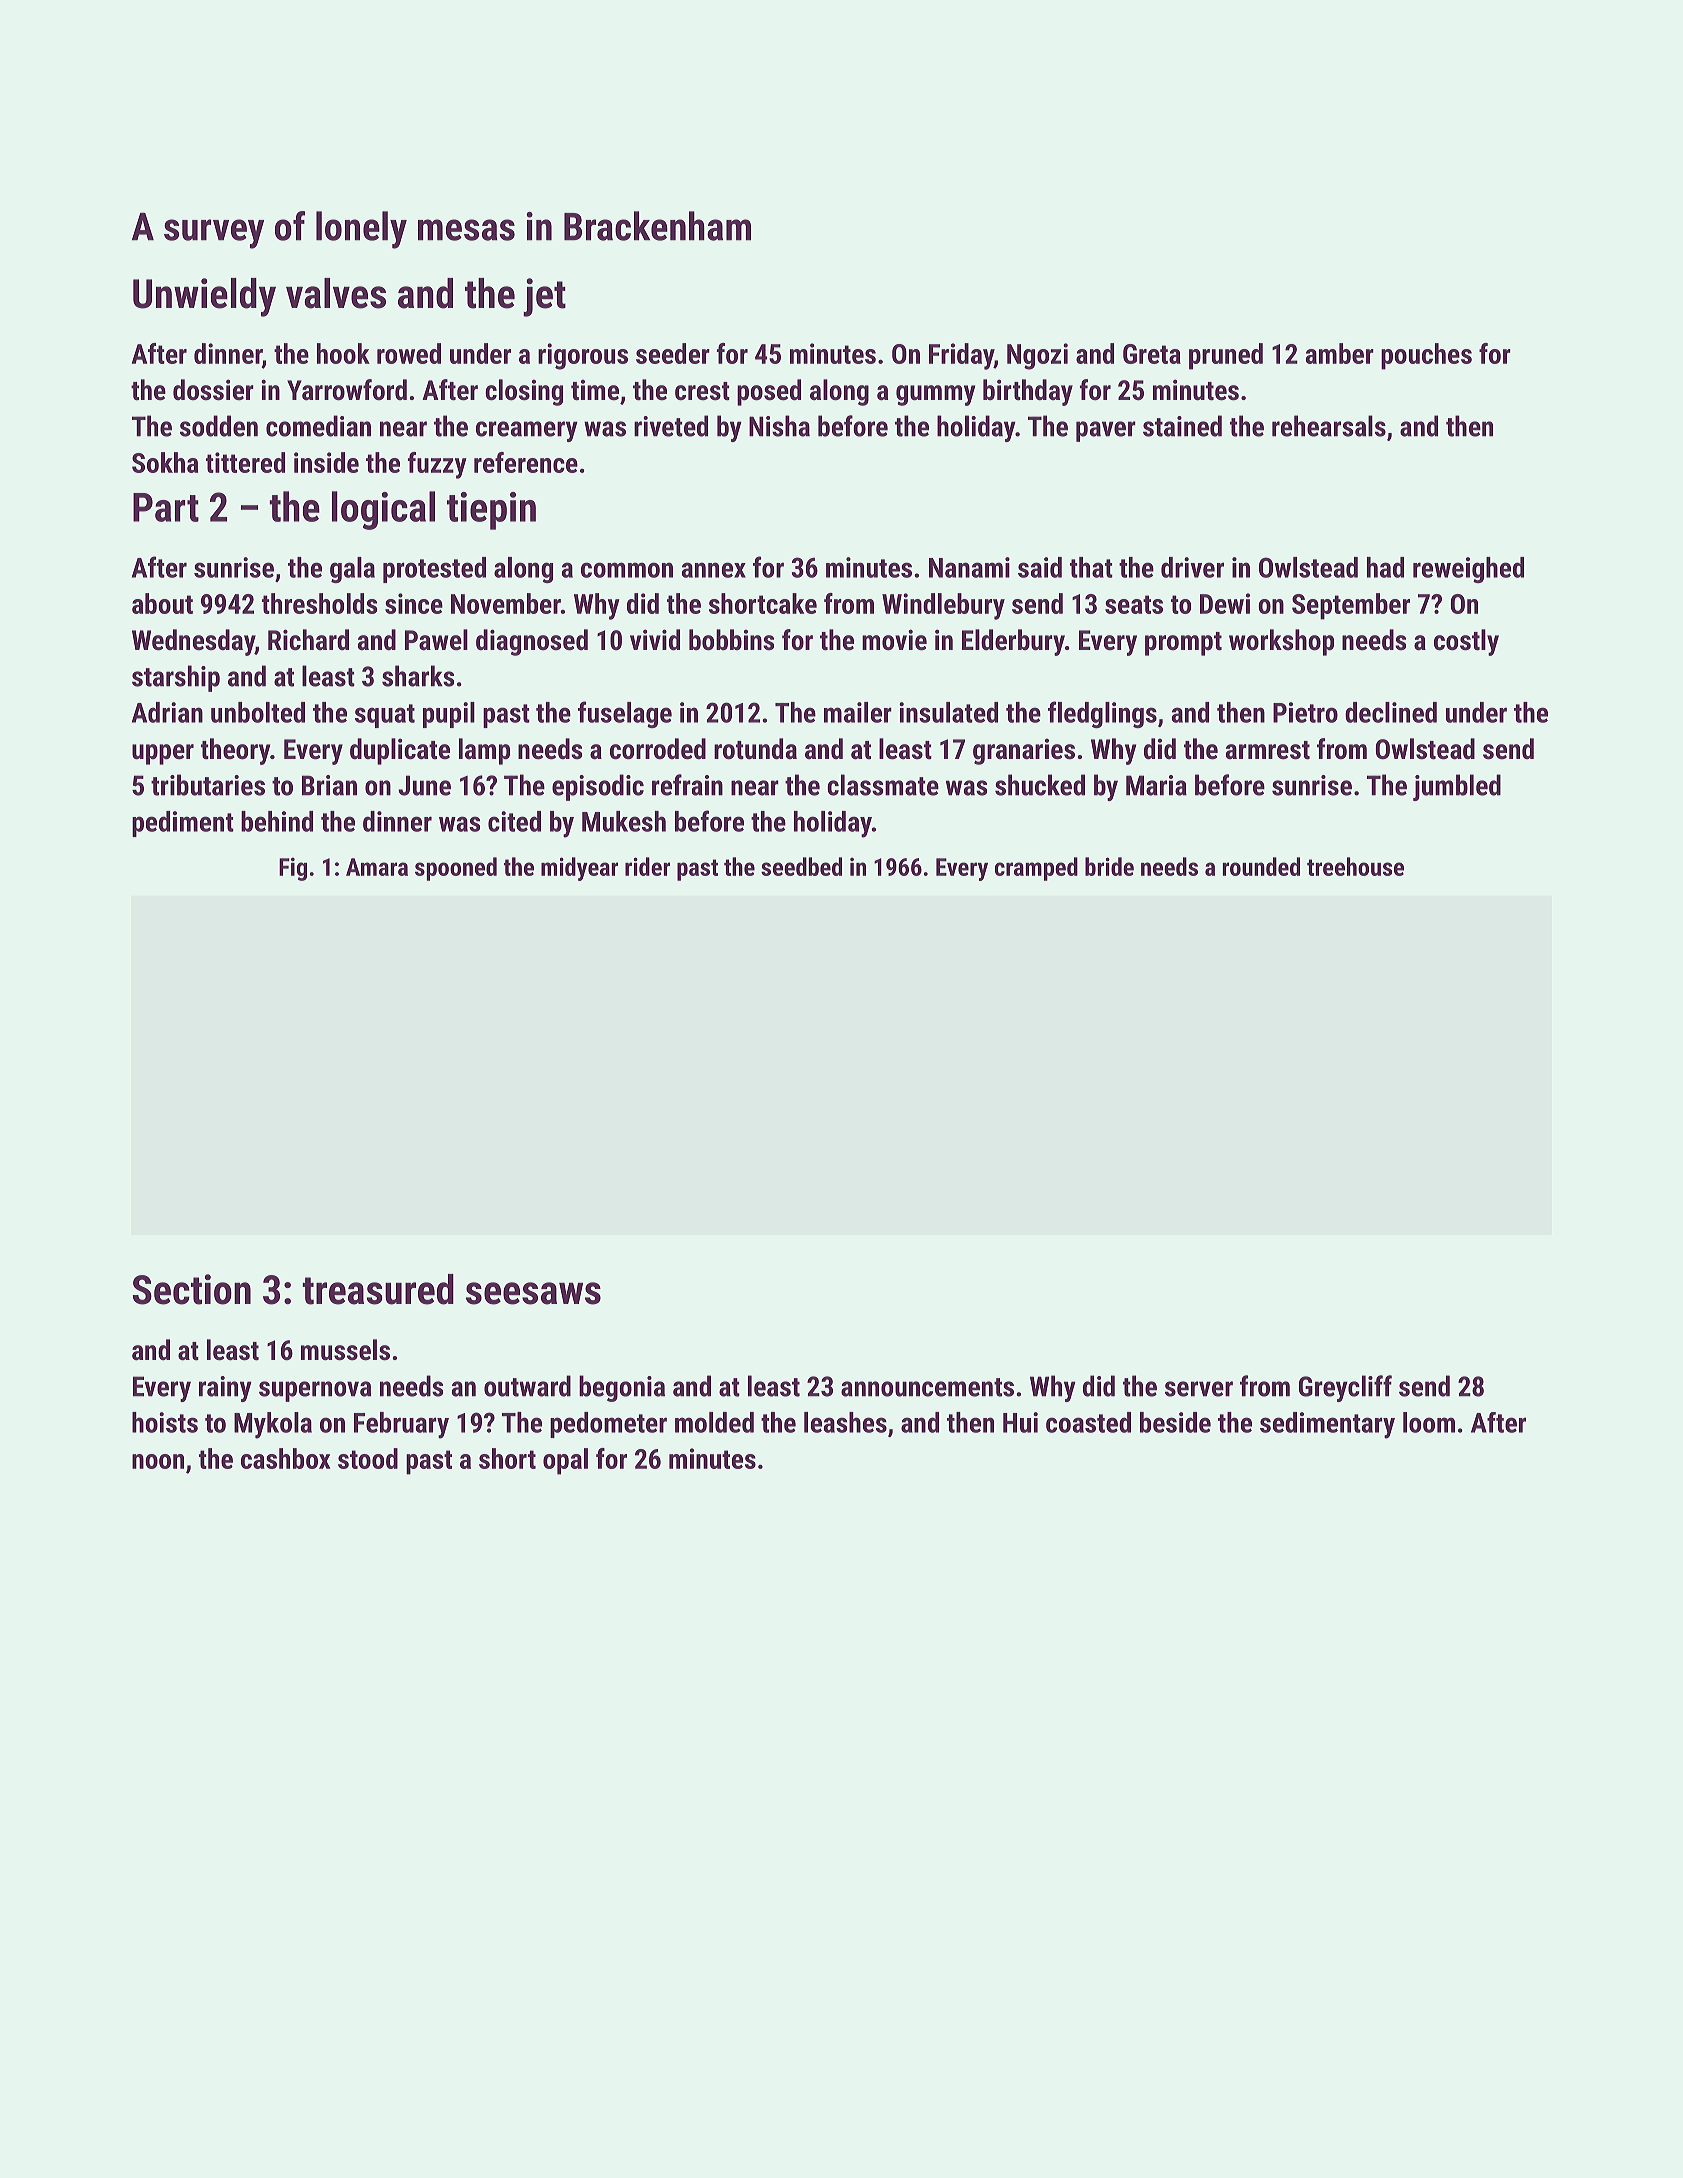 The image size is (1683, 2178). Describe the element at coordinates (1385, 567) in the screenshot. I see `had` at that location.
